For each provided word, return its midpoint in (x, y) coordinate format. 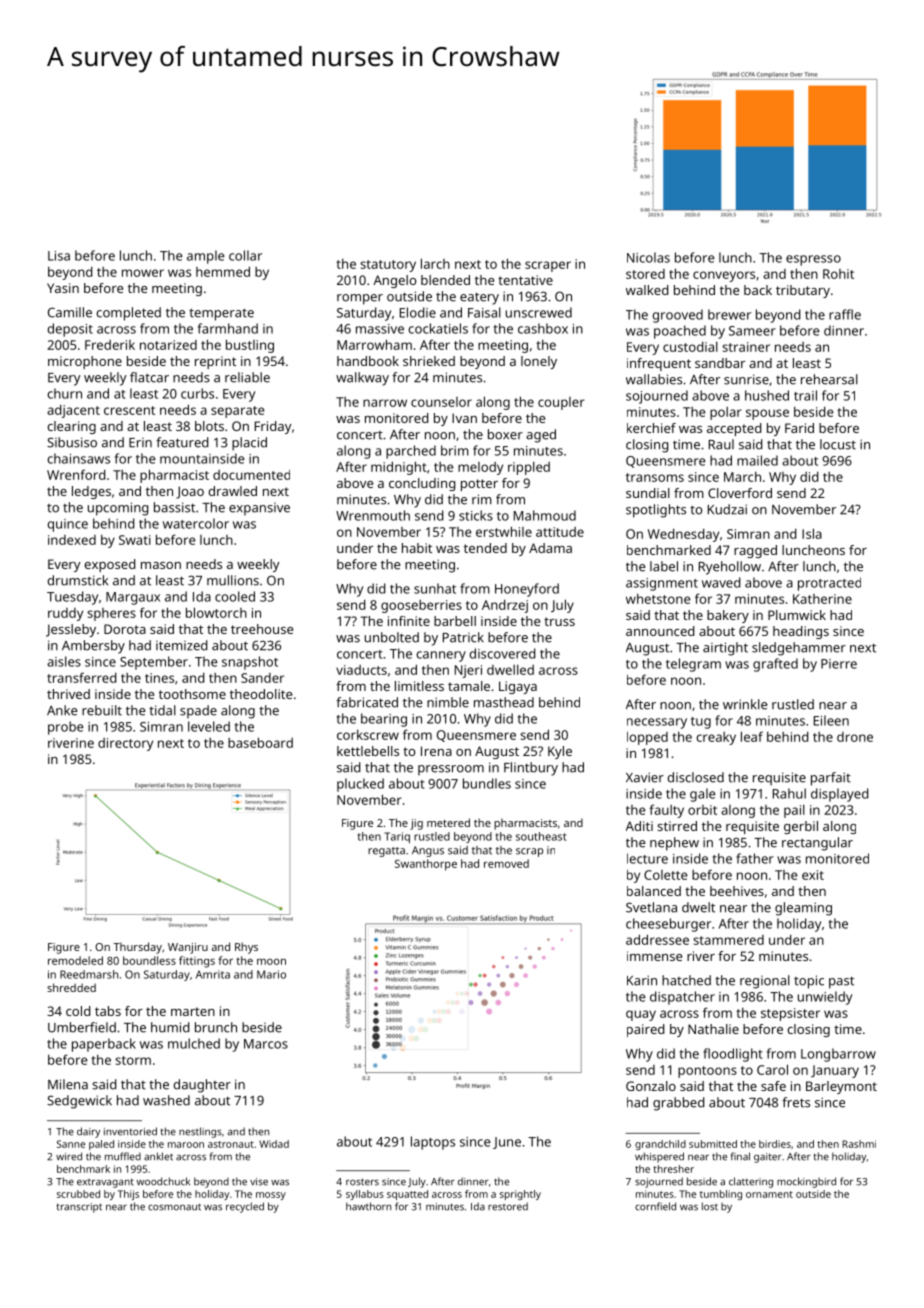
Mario (271, 974)
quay (641, 1015)
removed (506, 863)
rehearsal (829, 379)
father (755, 858)
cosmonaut (174, 1207)
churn (65, 393)
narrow (385, 403)
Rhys (246, 948)
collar (245, 255)
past (841, 982)
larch (435, 263)
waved (721, 582)
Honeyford (527, 590)
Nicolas (648, 257)
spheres (111, 614)
